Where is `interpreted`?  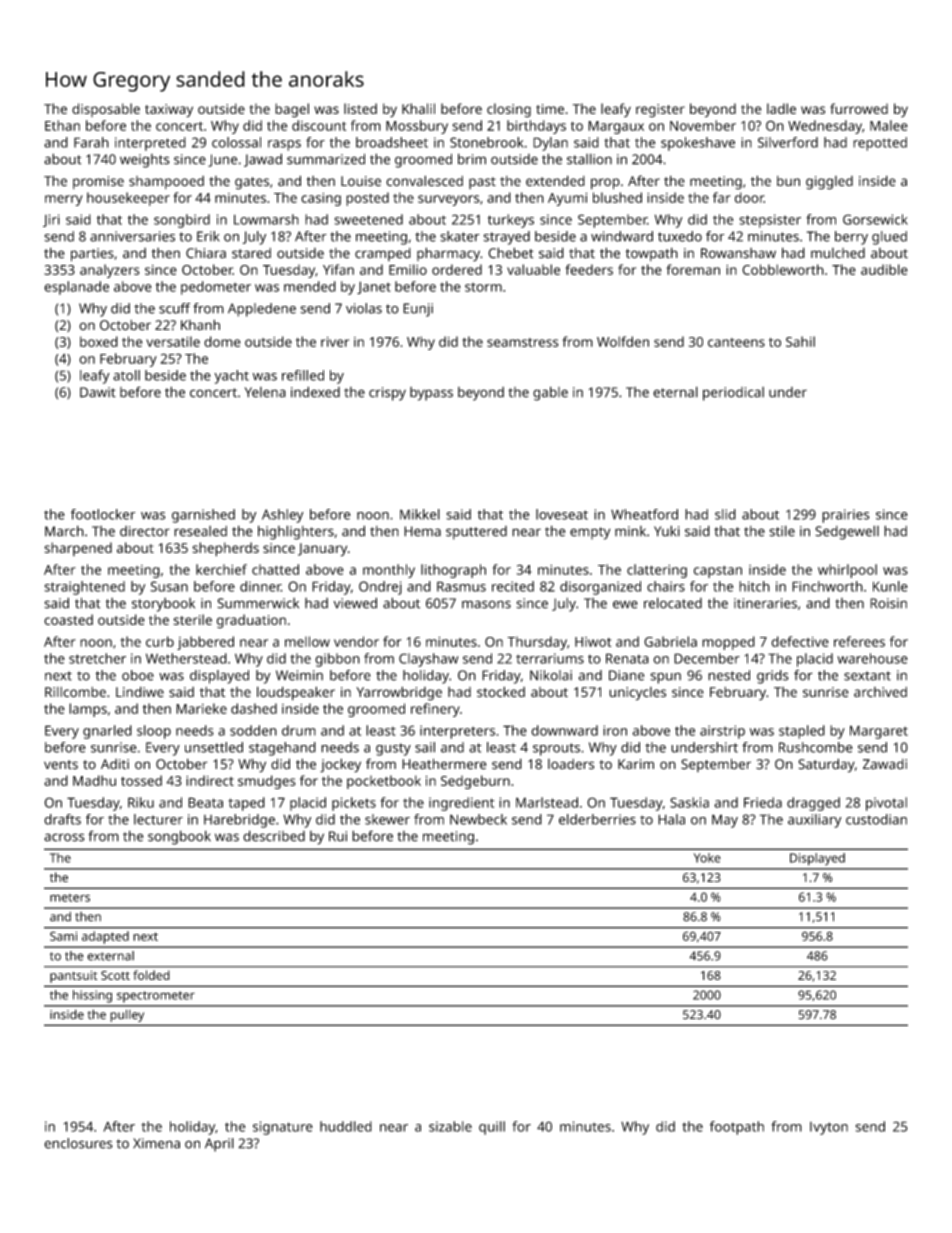 interpreted is located at coordinates (150, 144).
